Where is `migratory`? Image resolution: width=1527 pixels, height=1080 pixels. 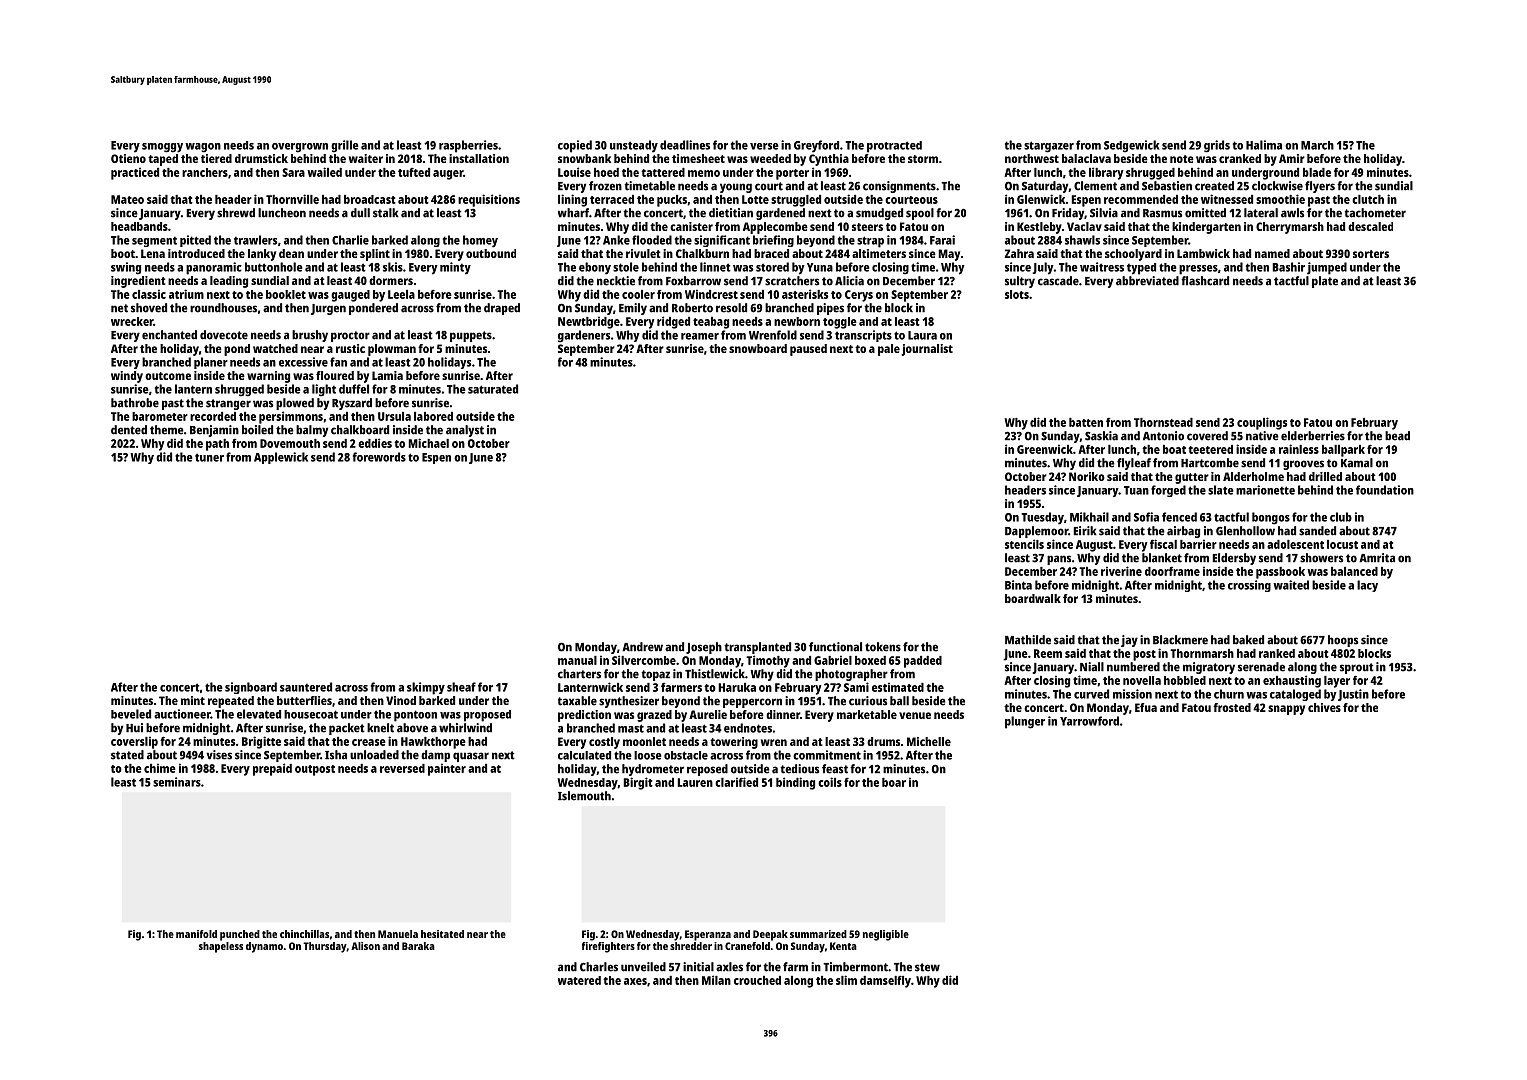 migratory is located at coordinates (1209, 668).
